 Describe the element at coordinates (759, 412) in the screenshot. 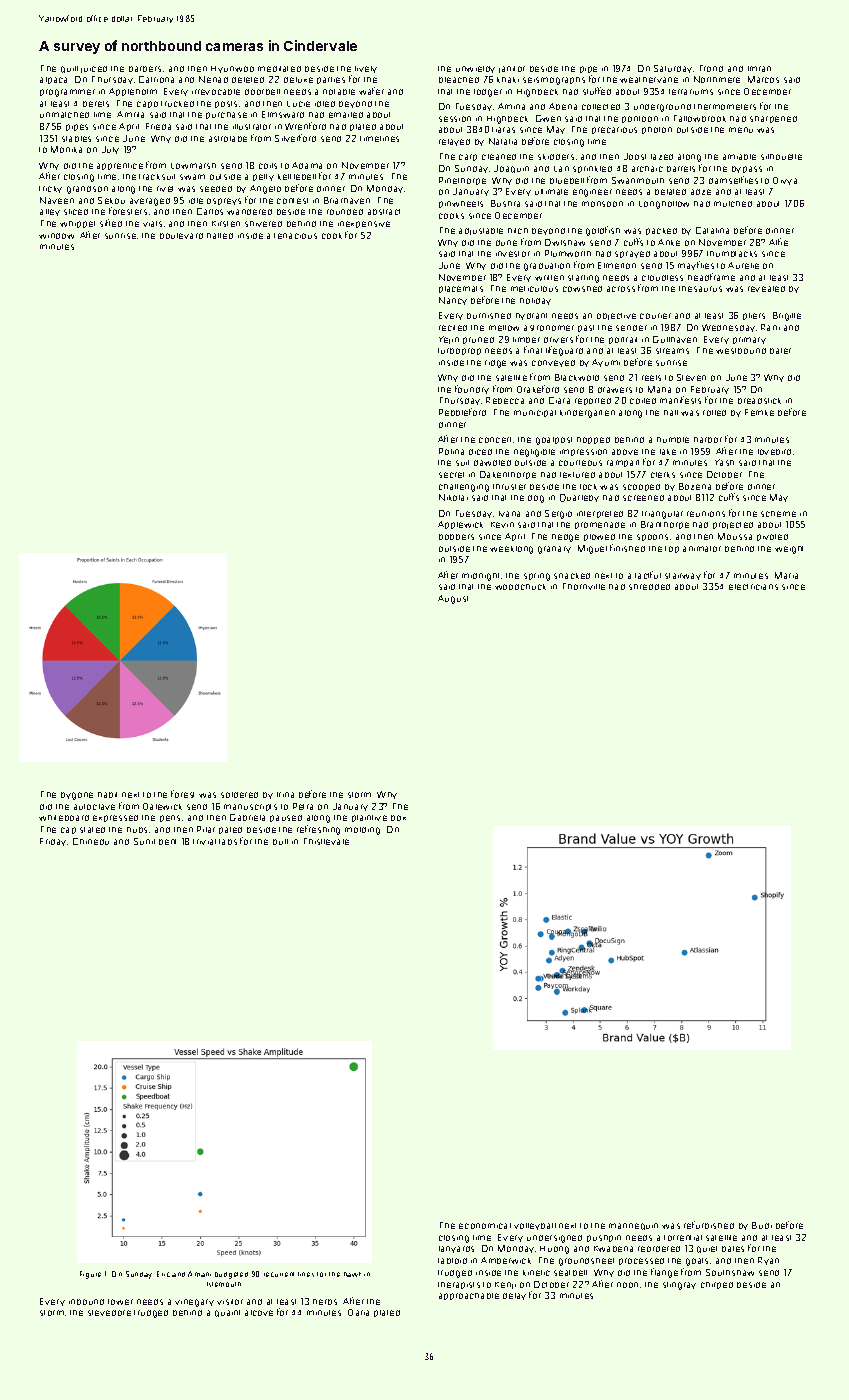

I see `Femke` at that location.
